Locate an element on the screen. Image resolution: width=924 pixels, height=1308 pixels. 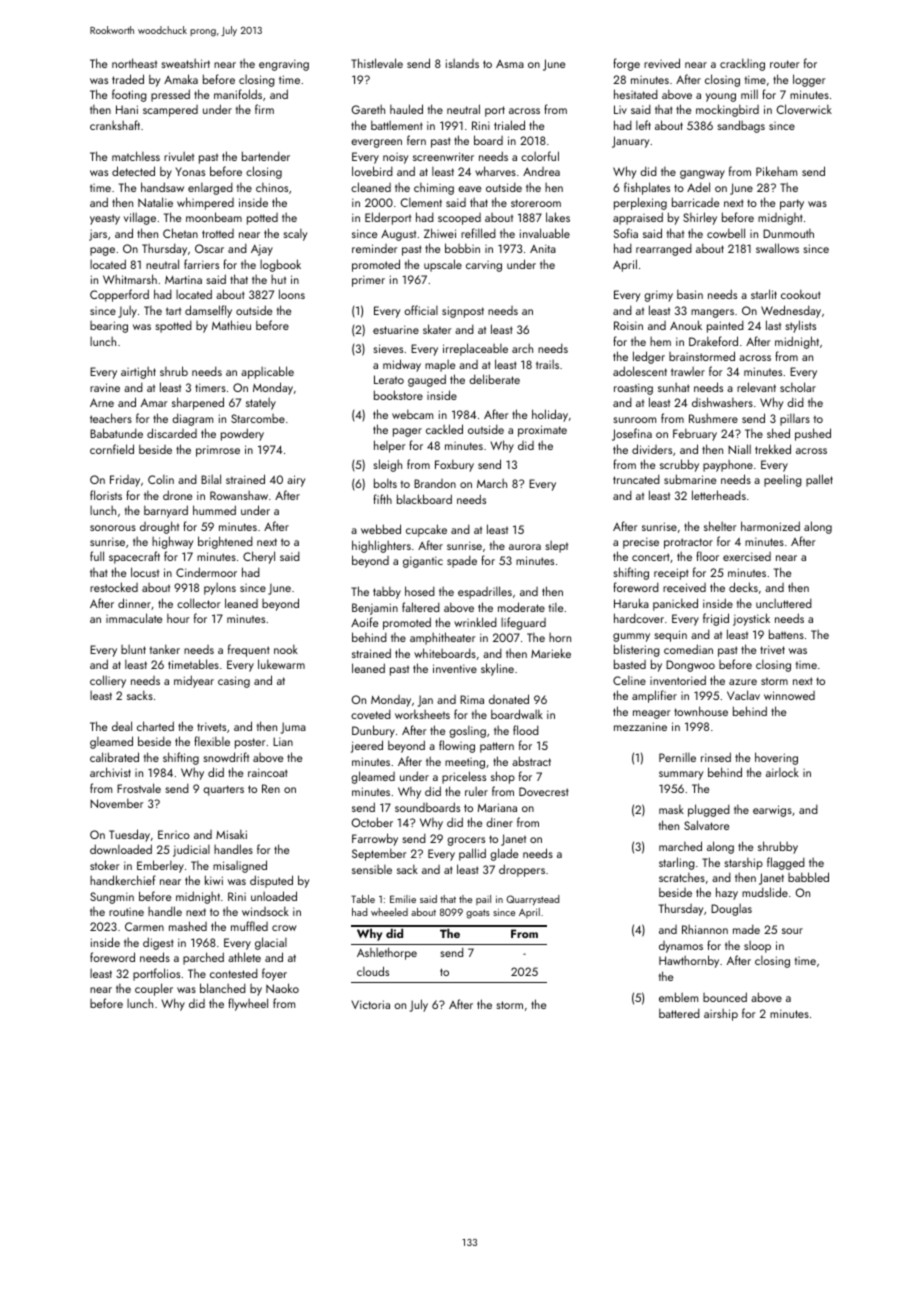
mangers is located at coordinates (712, 313).
